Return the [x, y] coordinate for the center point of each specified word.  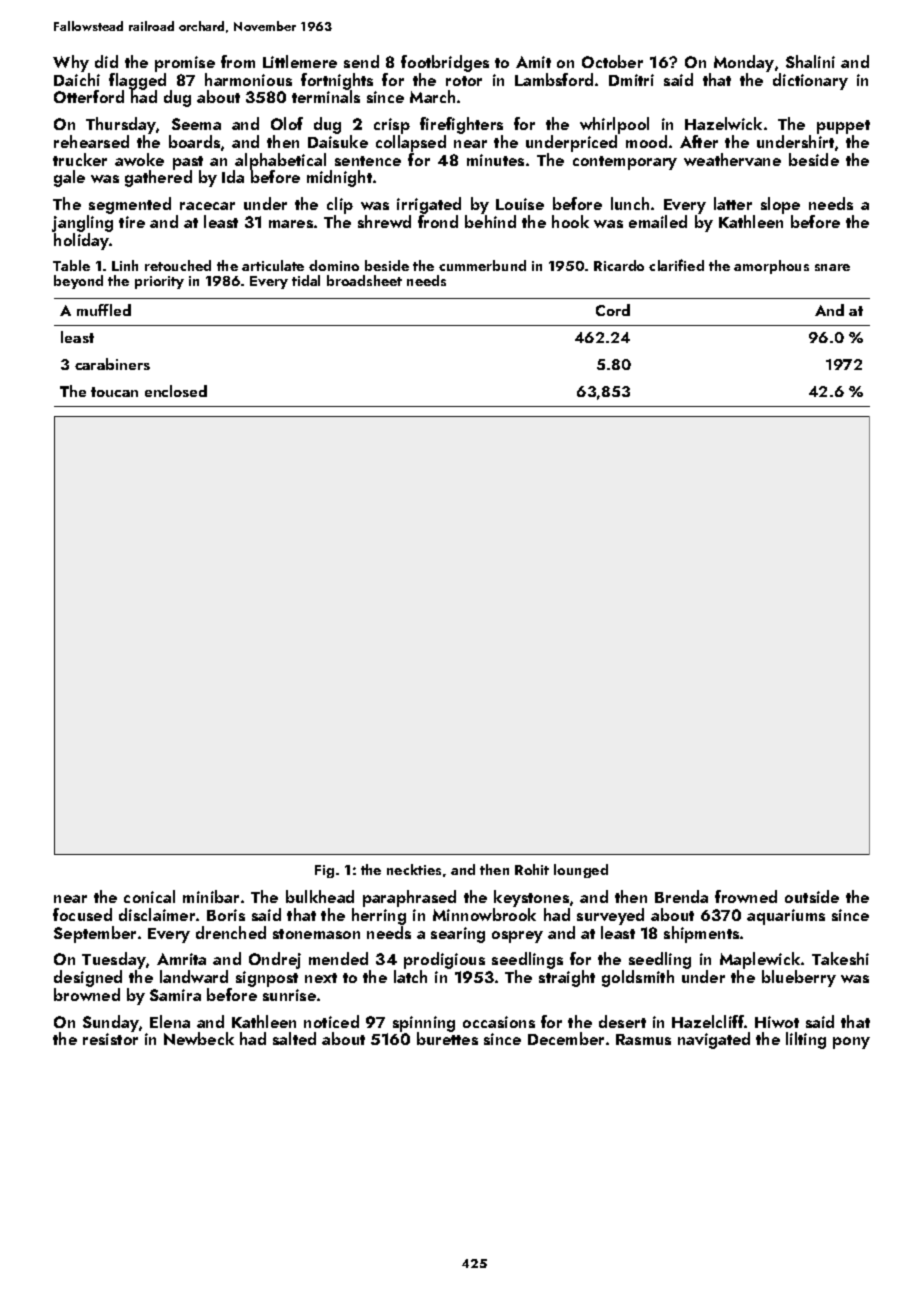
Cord [613, 310]
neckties [414, 869]
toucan [114, 392]
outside [812, 896]
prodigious [444, 960]
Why [71, 63]
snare [832, 267]
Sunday [111, 1023]
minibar [211, 896]
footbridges [445, 63]
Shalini [810, 61]
